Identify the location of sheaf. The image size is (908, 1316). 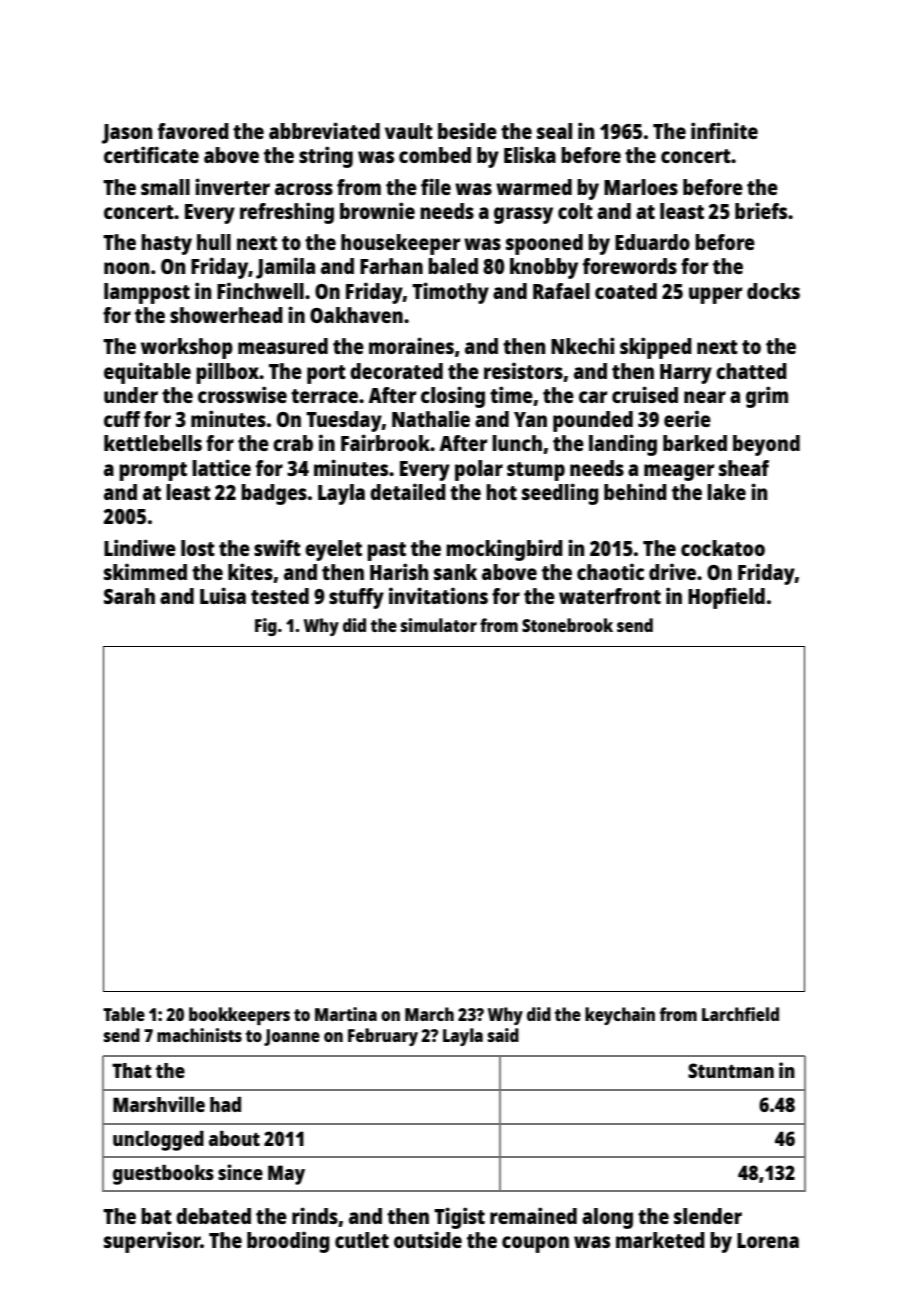
(744, 468).
